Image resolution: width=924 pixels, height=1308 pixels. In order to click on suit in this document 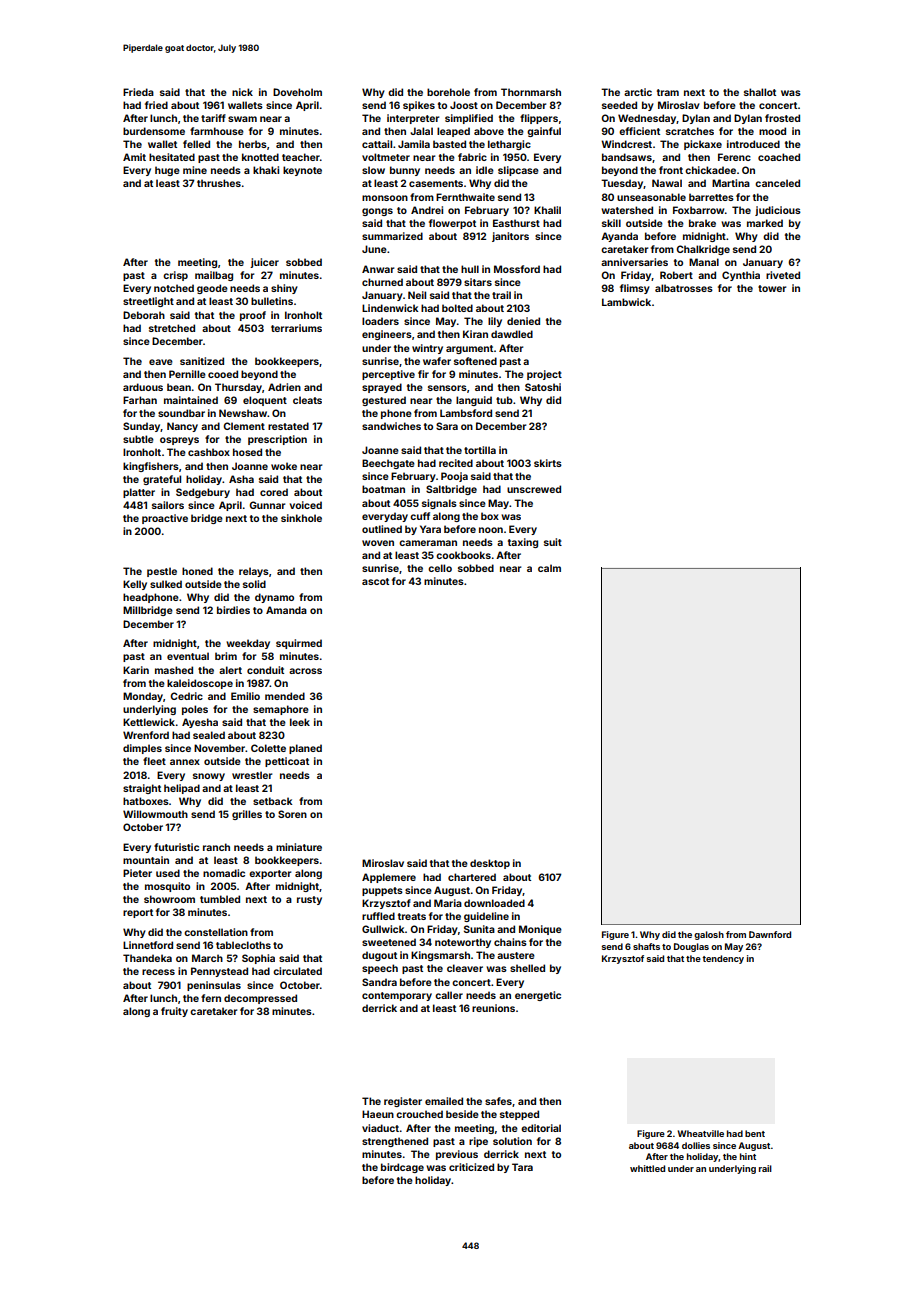, I will do `click(553, 542)`.
